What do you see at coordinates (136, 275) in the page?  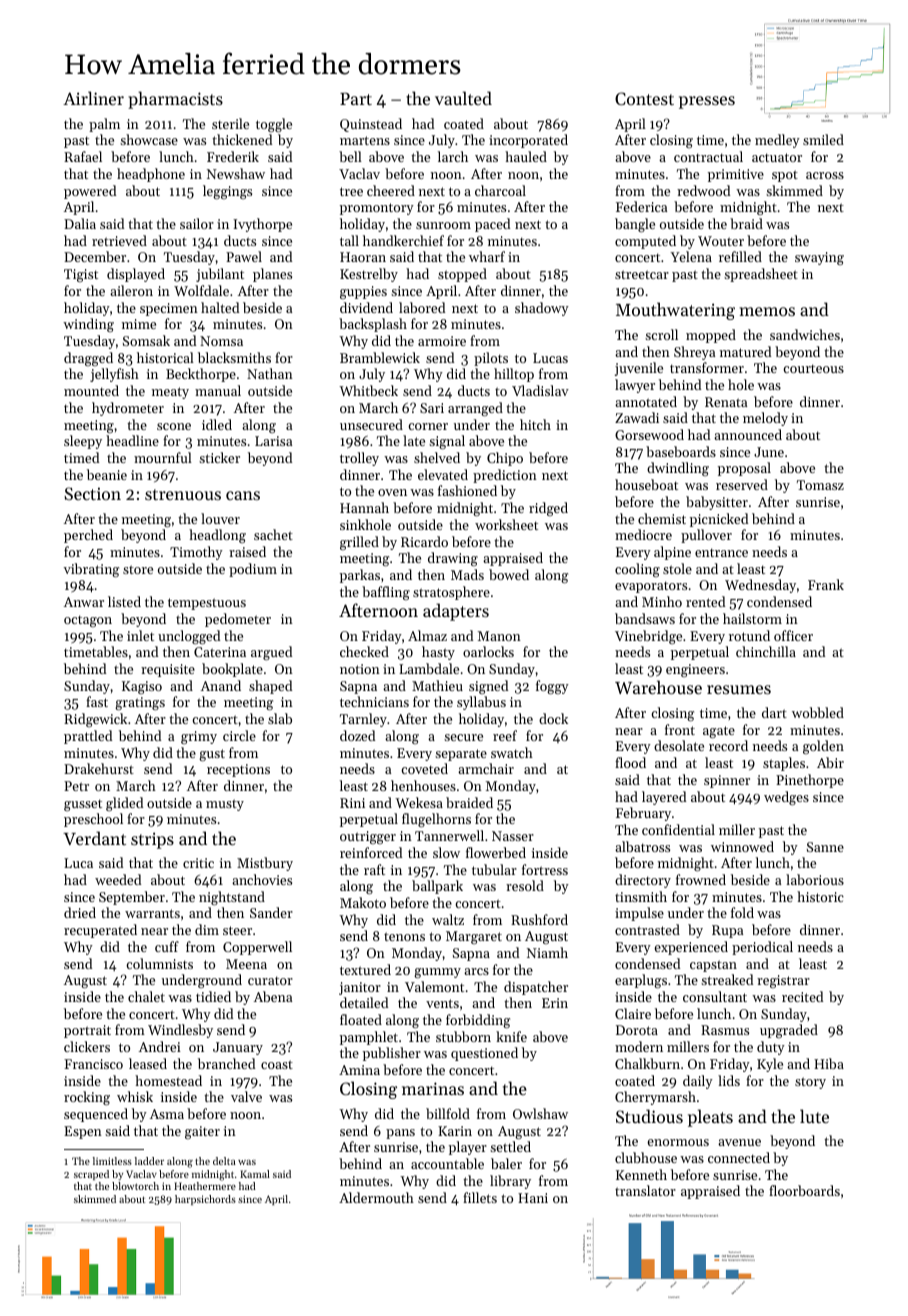 I see `displayed` at bounding box center [136, 275].
